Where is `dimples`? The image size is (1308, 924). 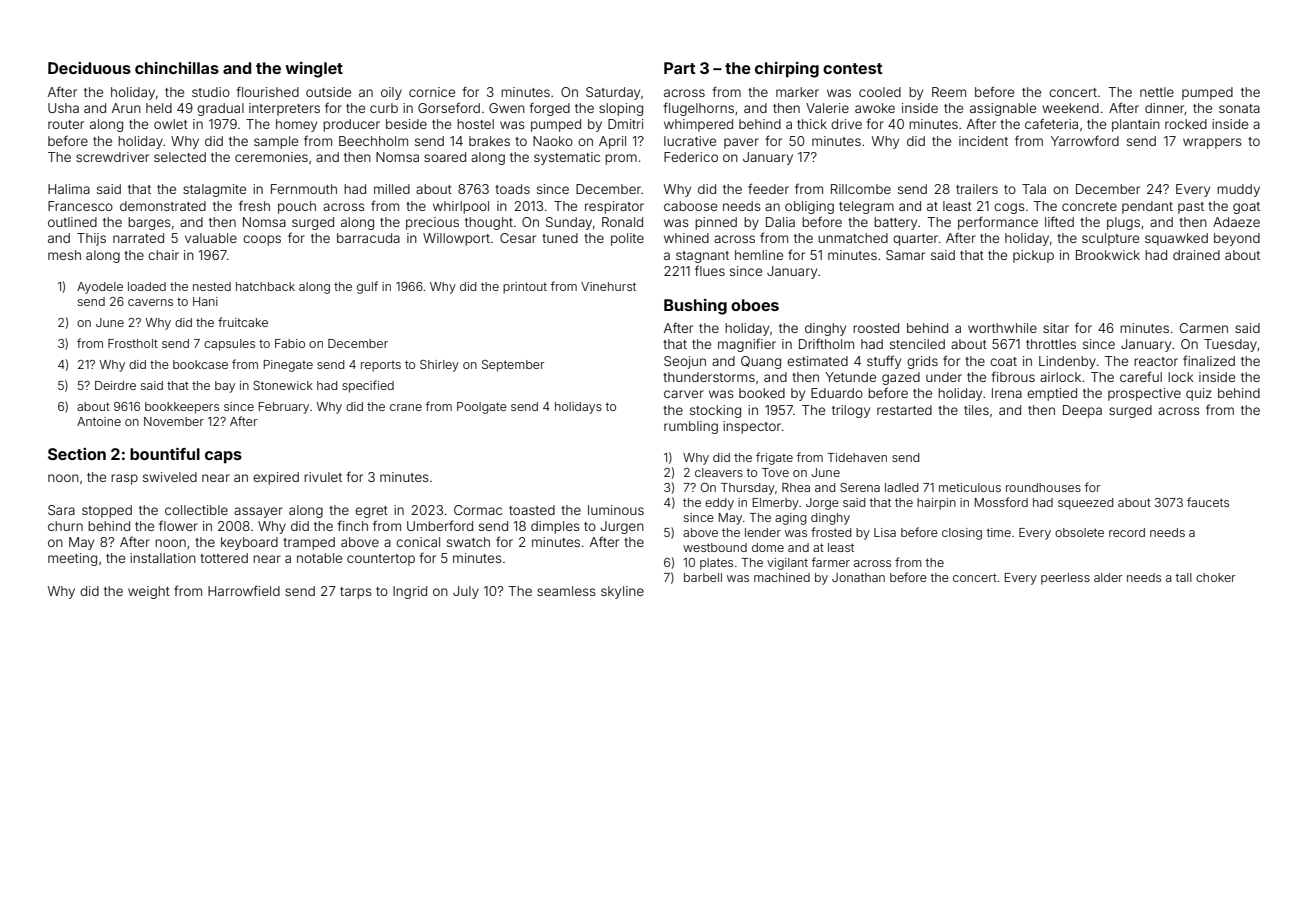
dimples is located at coordinates (555, 527).
